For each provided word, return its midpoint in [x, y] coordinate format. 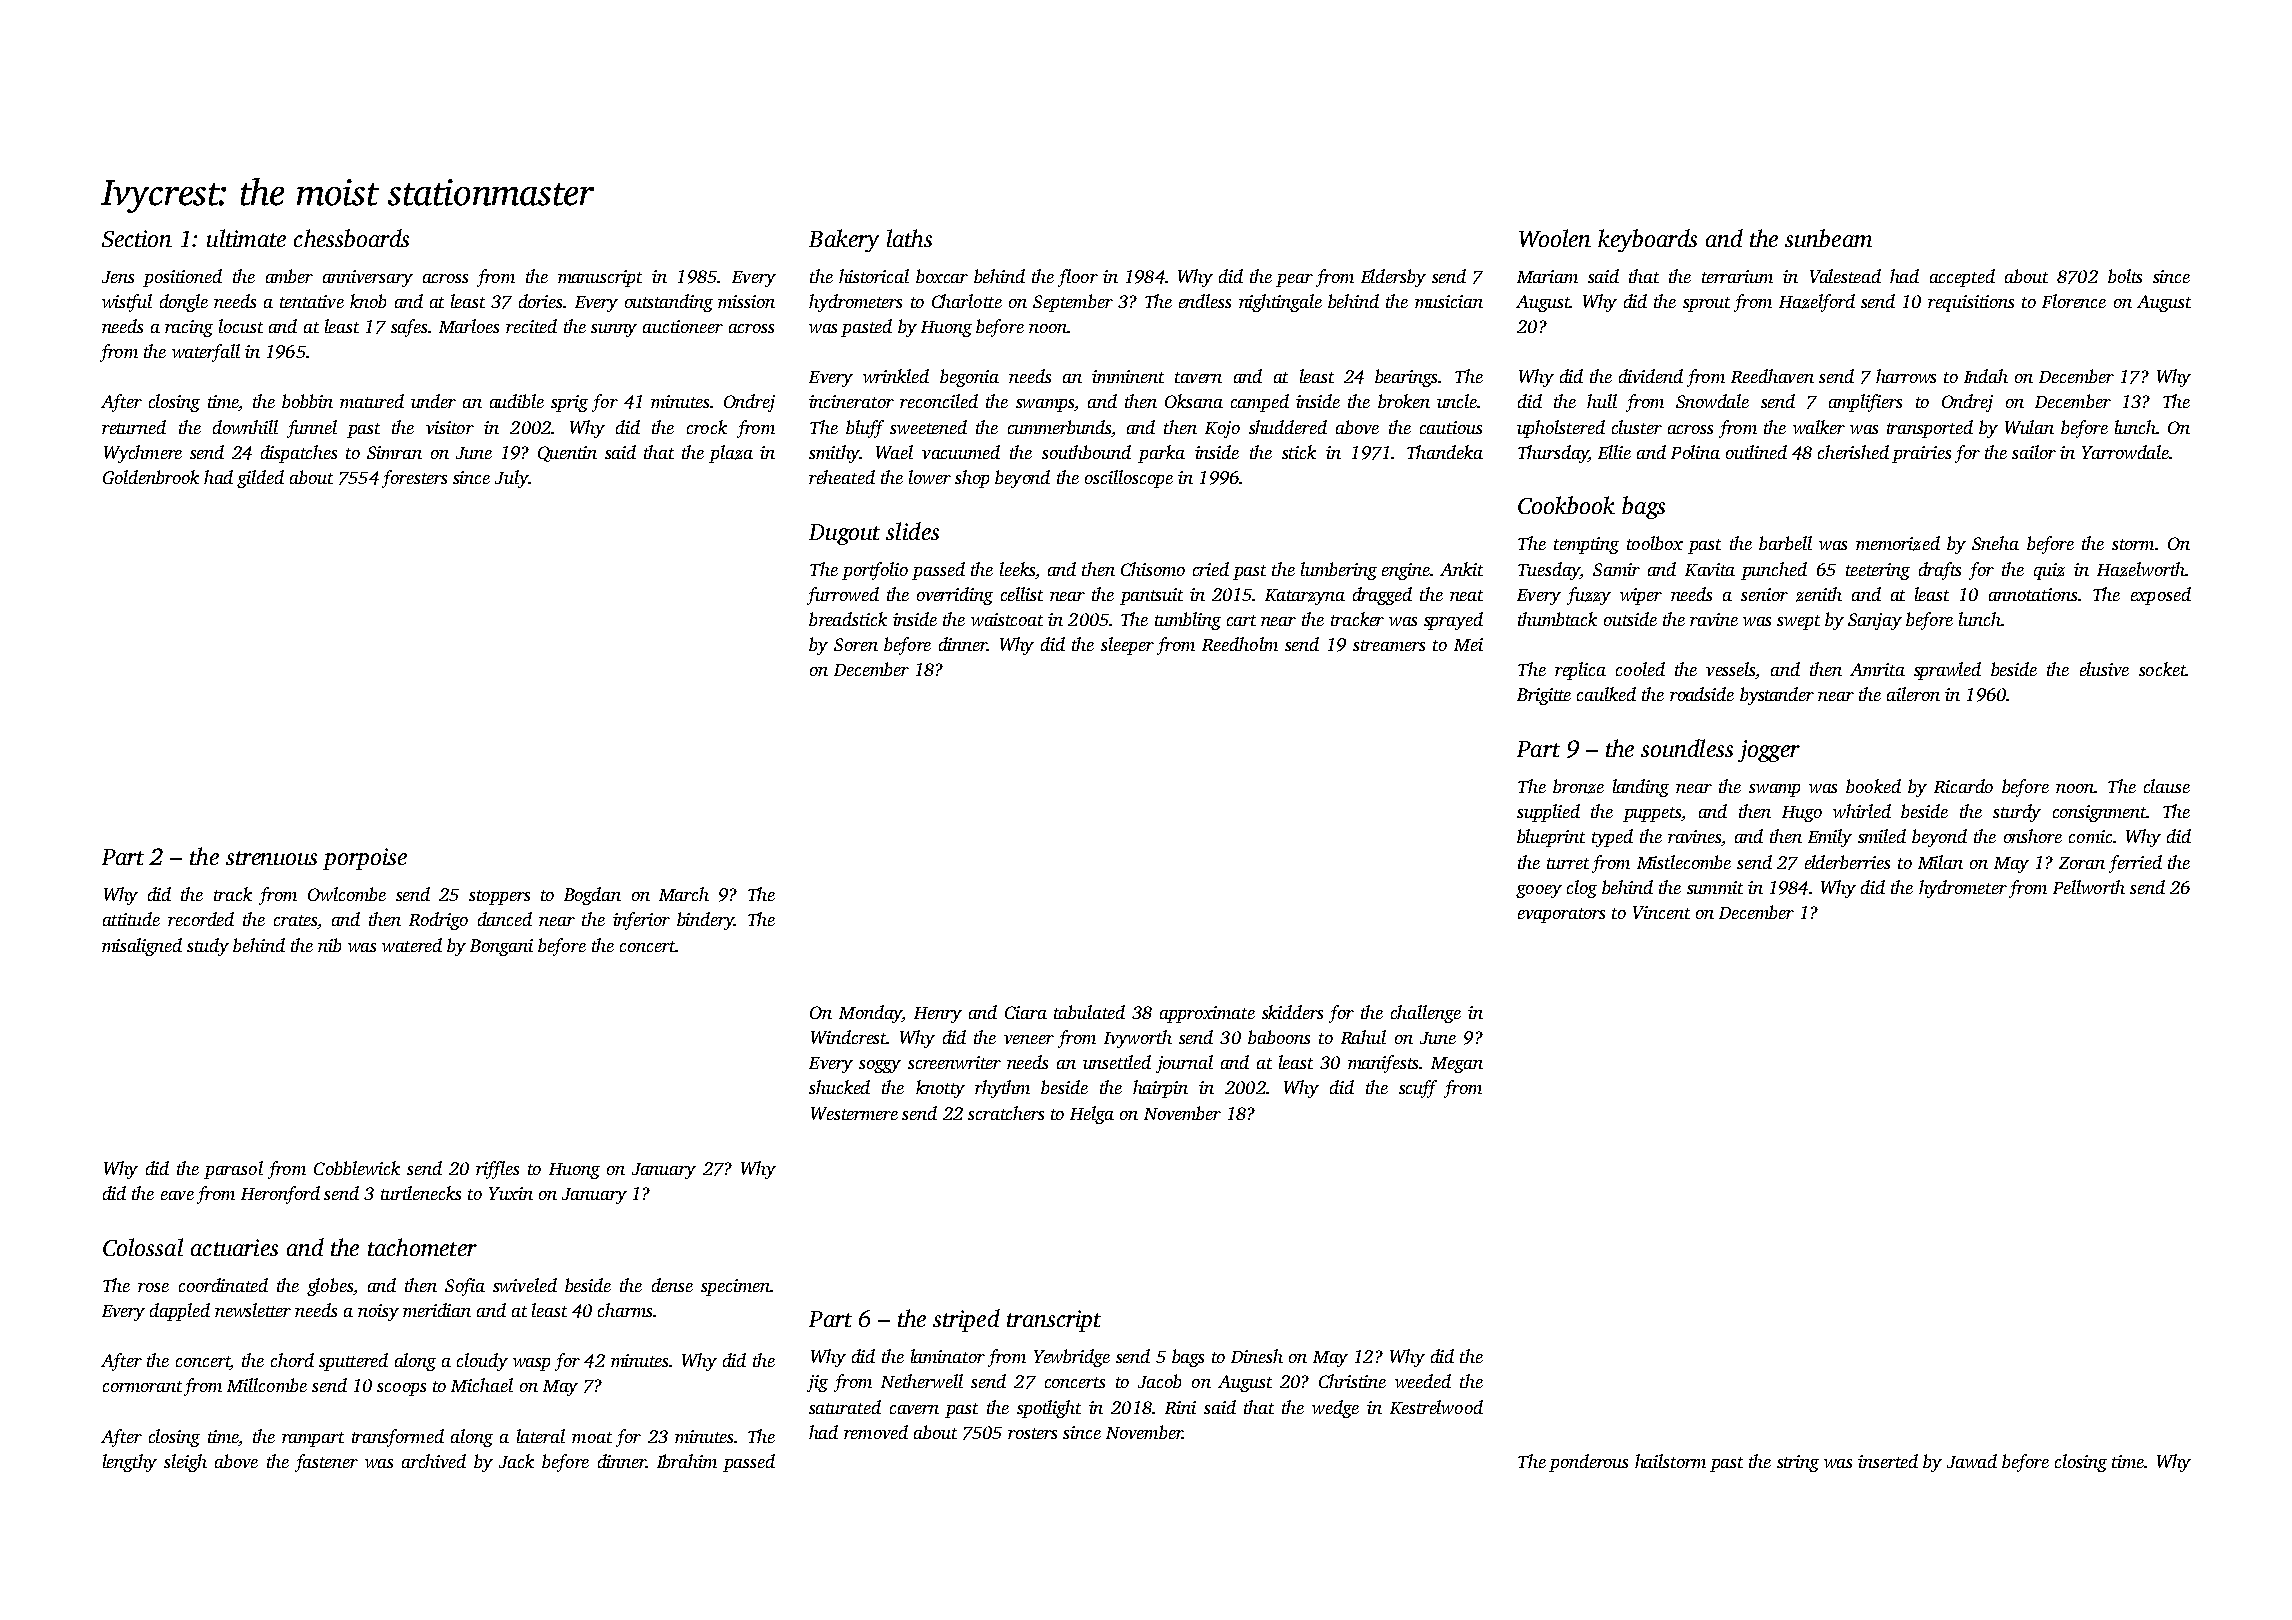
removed [876, 1432]
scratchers [1006, 1113]
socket [2162, 669]
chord [292, 1360]
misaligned [142, 947]
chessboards [351, 238]
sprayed [1453, 621]
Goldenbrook [151, 477]
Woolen [1555, 238]
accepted [1962, 278]
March [684, 894]
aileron [1913, 694]
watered [412, 945]
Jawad [1972, 1461]
